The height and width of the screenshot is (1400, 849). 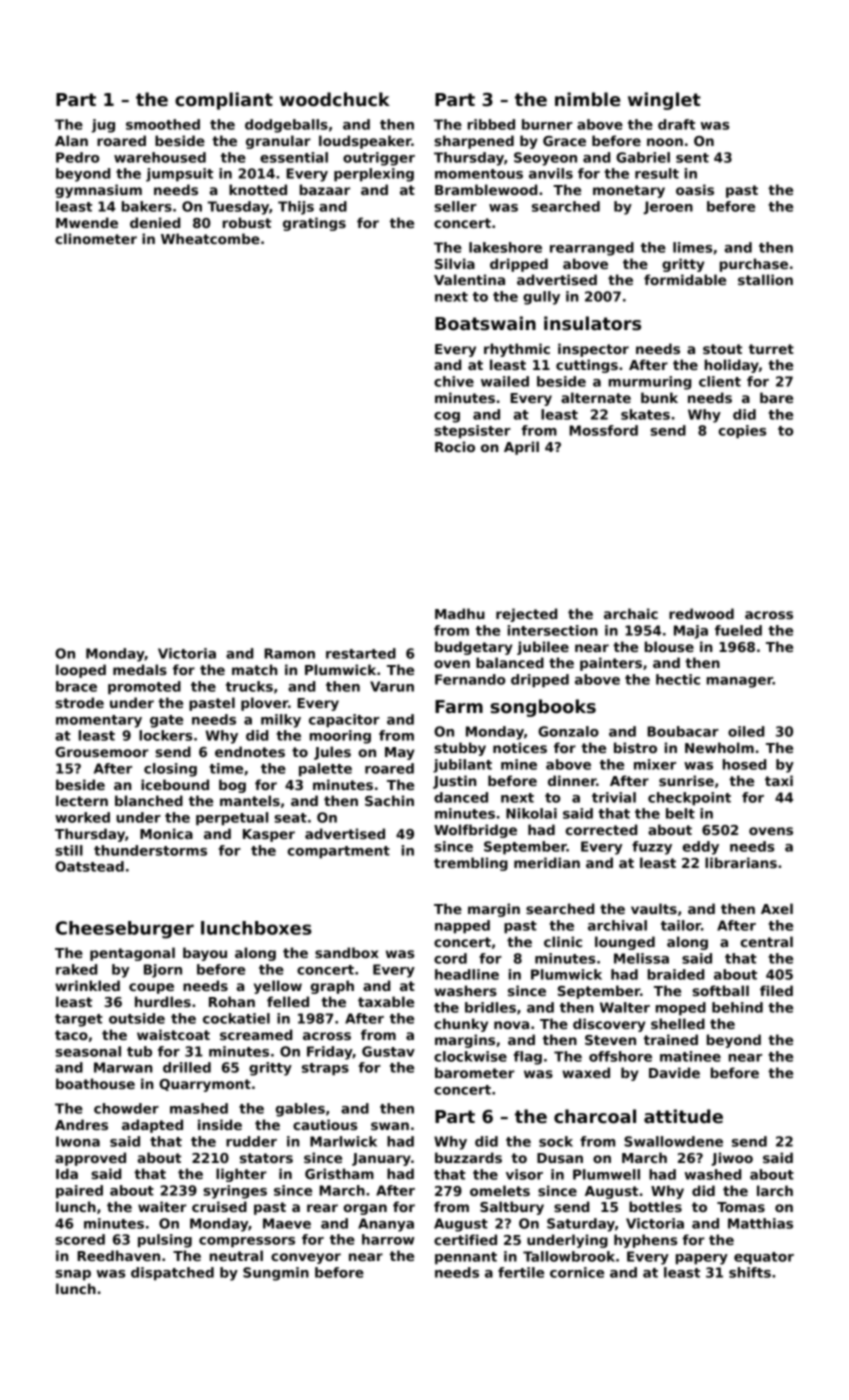 I want to click on bayou, so click(x=205, y=954).
